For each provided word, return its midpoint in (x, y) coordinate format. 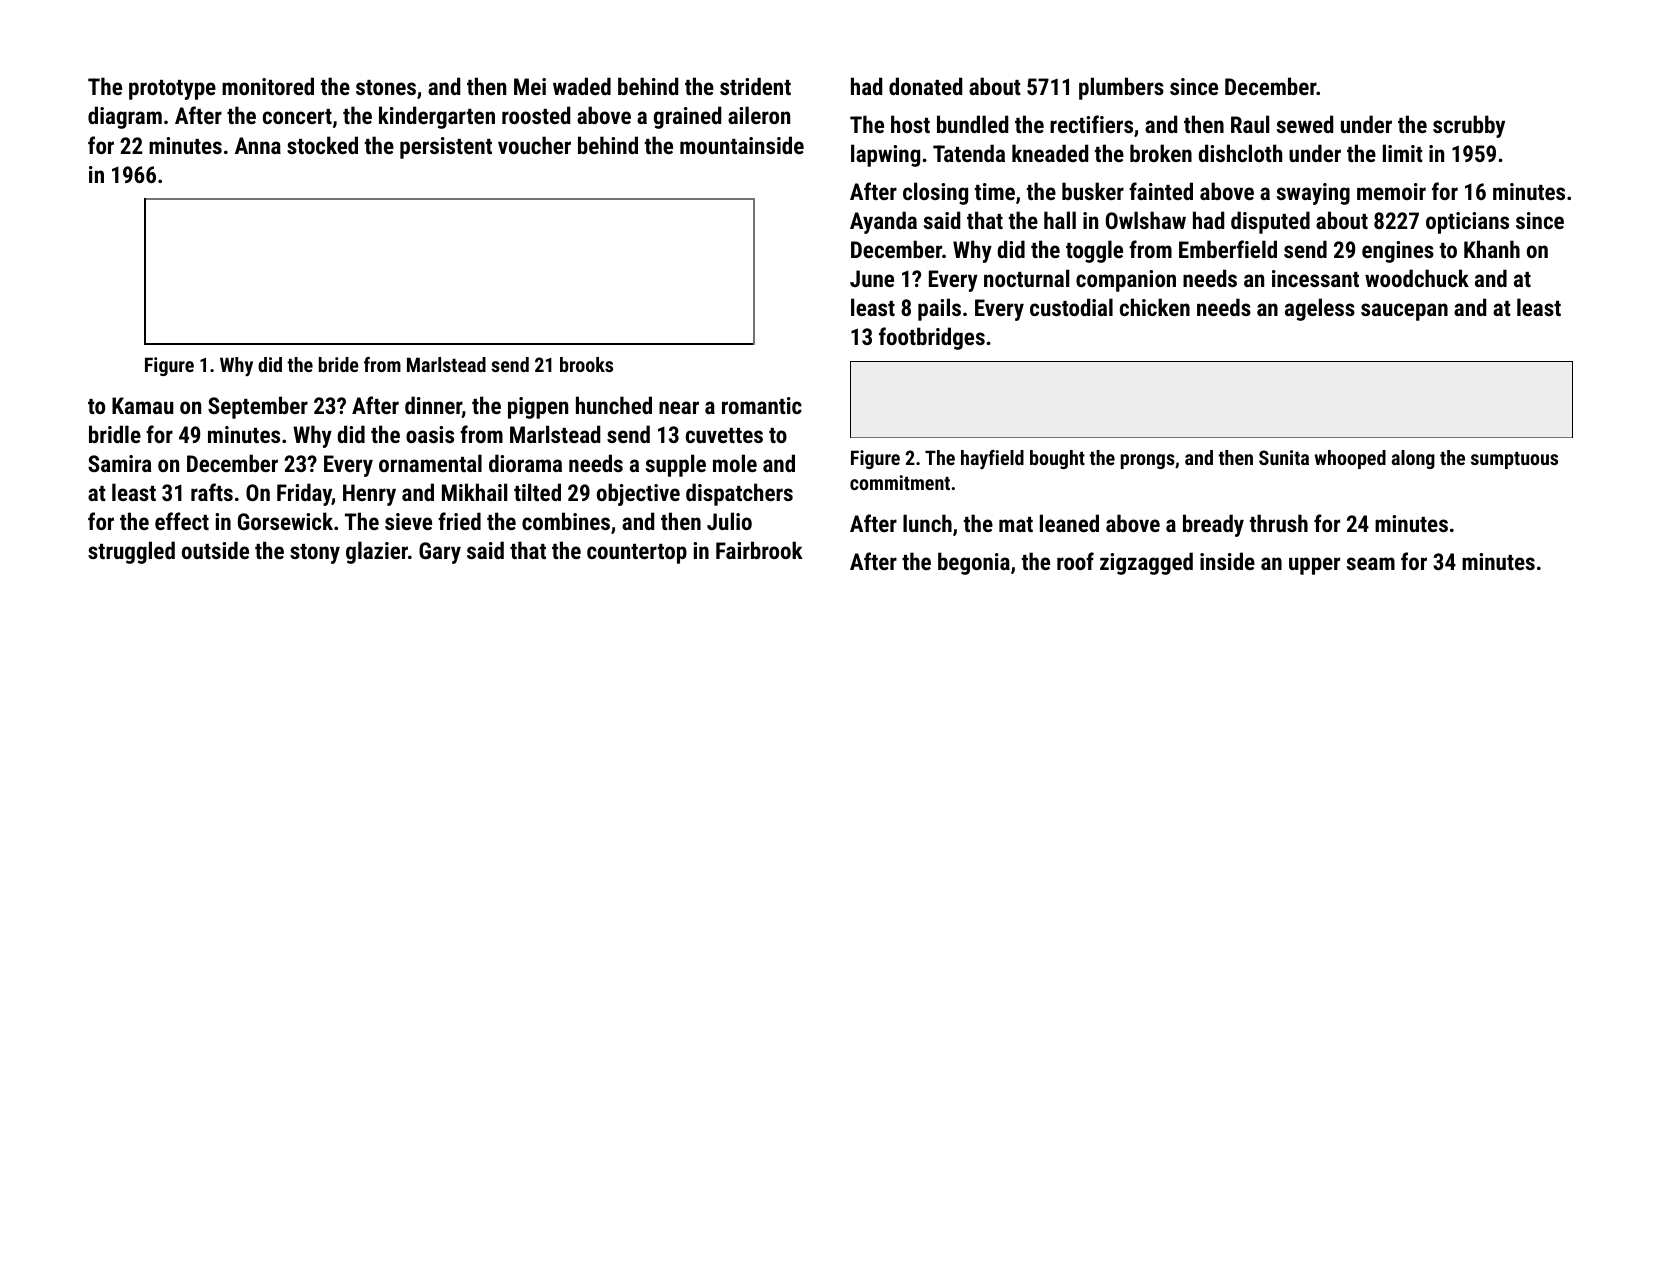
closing (935, 193)
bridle (115, 434)
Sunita (1284, 457)
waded (582, 86)
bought (1057, 459)
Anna (258, 145)
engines (1398, 252)
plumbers (1121, 88)
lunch (927, 523)
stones (386, 87)
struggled (131, 552)
